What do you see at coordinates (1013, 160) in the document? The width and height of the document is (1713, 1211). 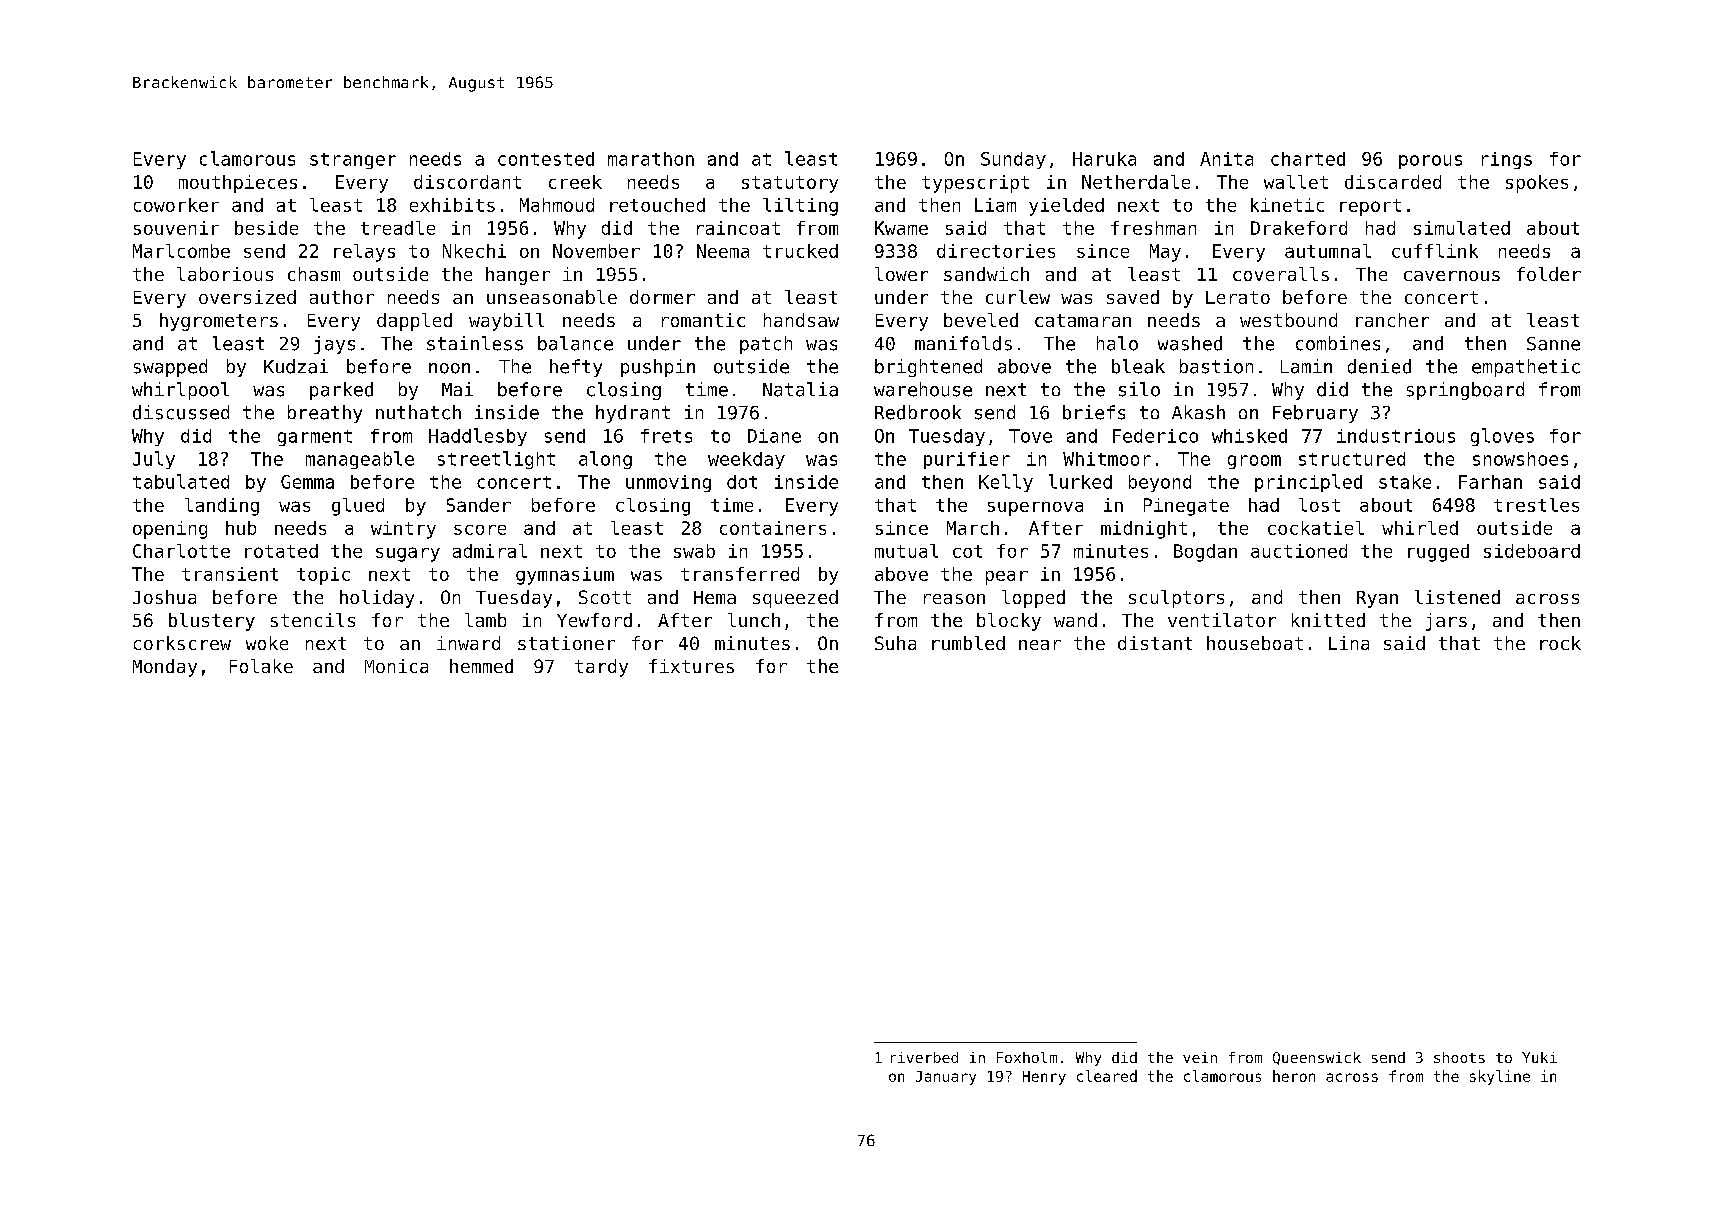 I see `Sunday` at bounding box center [1013, 160].
